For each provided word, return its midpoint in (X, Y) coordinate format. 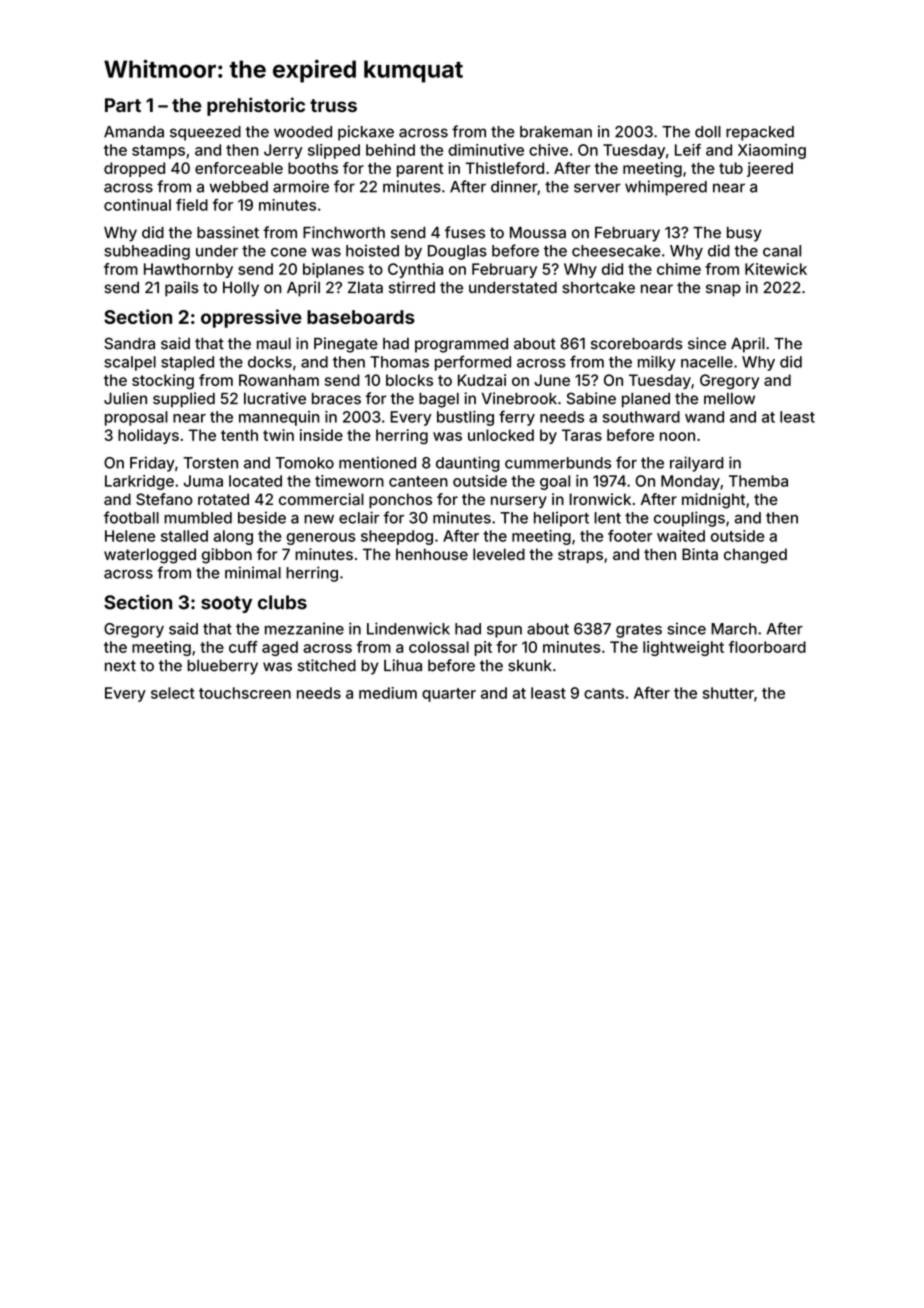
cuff (243, 647)
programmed (461, 345)
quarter (449, 695)
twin (278, 435)
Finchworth (344, 232)
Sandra (129, 343)
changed (755, 556)
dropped (134, 169)
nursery (519, 502)
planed (646, 400)
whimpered (666, 188)
